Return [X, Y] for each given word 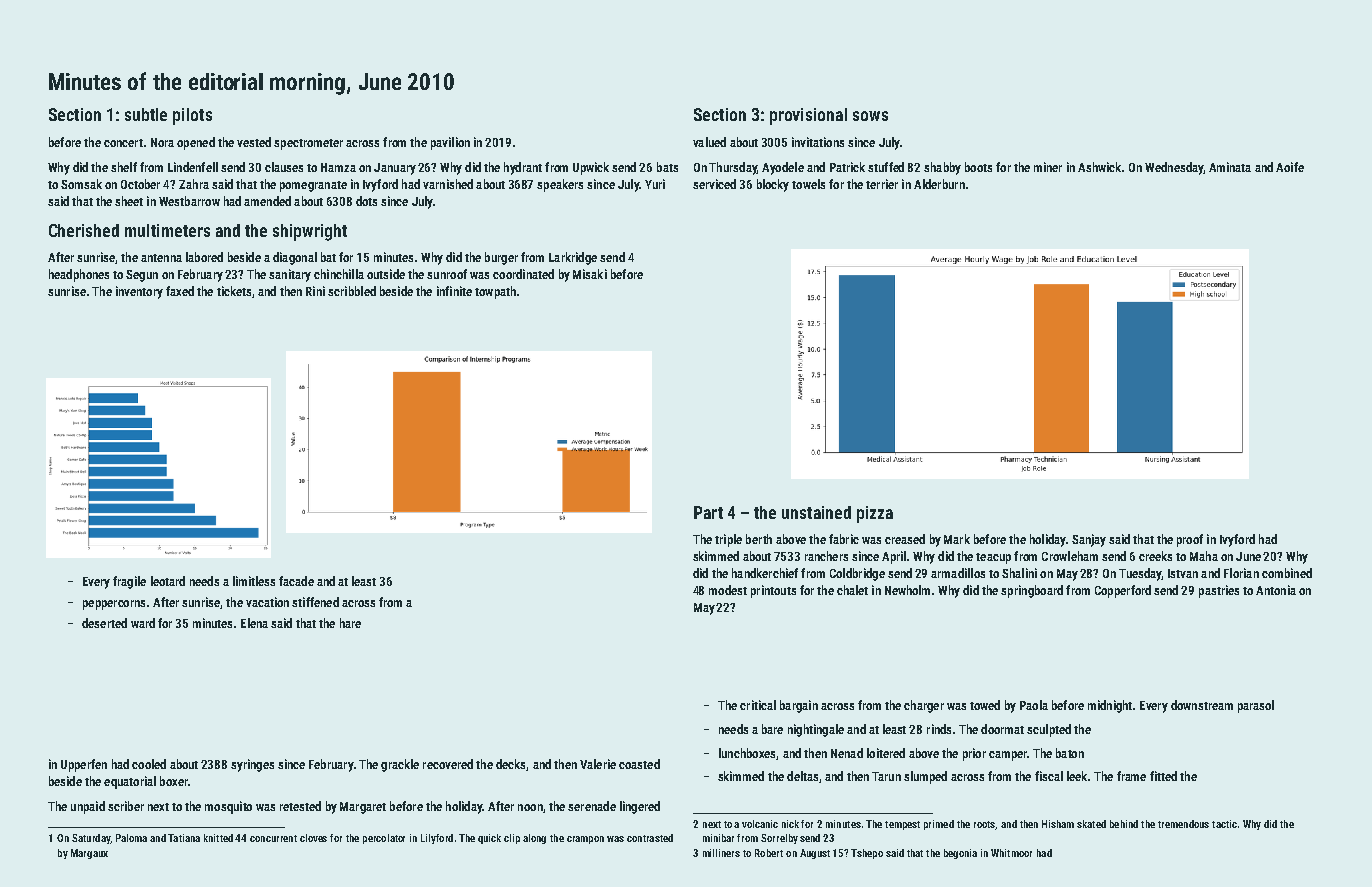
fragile [129, 582]
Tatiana [184, 838]
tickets [234, 291]
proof [1190, 540]
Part [708, 512]
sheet [129, 201]
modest [728, 590]
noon [530, 807]
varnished [448, 184]
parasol [1256, 706]
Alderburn [939, 184]
